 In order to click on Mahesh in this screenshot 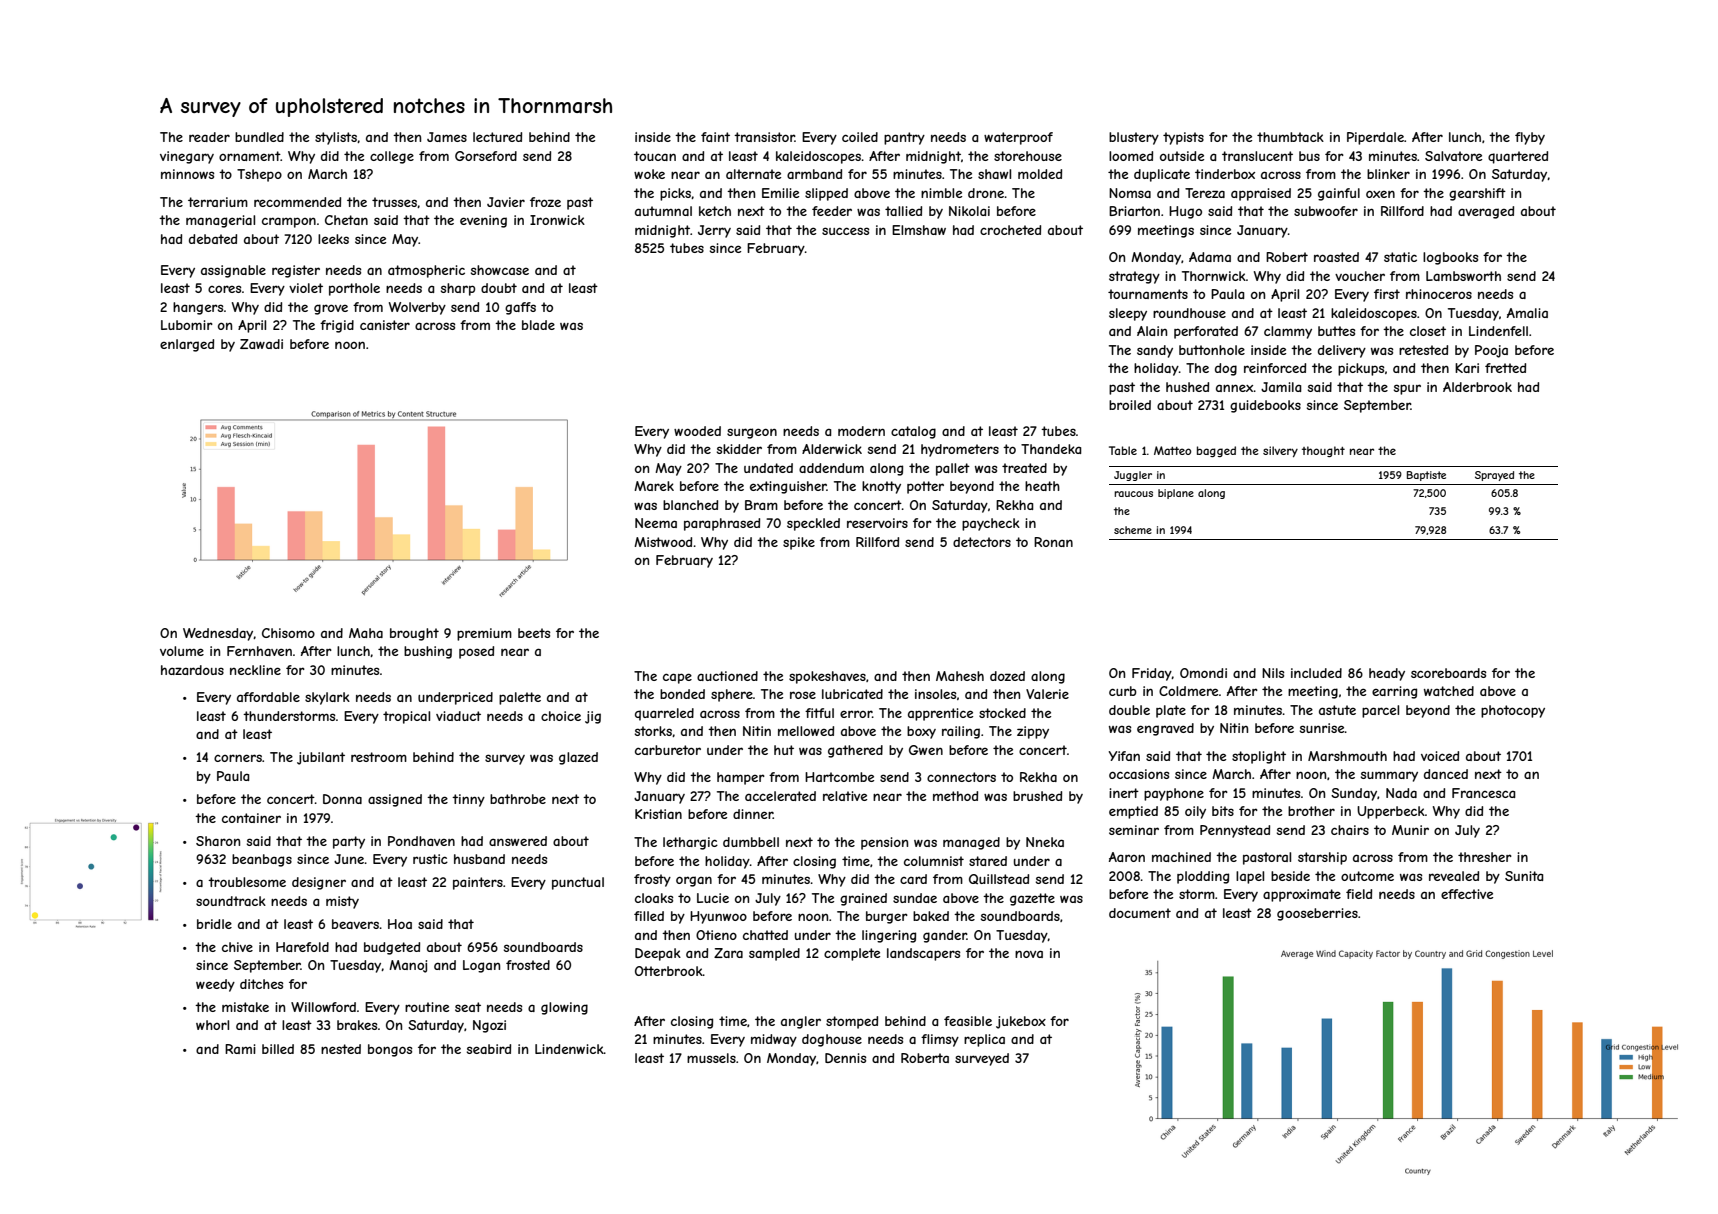, I will do `click(960, 676)`.
